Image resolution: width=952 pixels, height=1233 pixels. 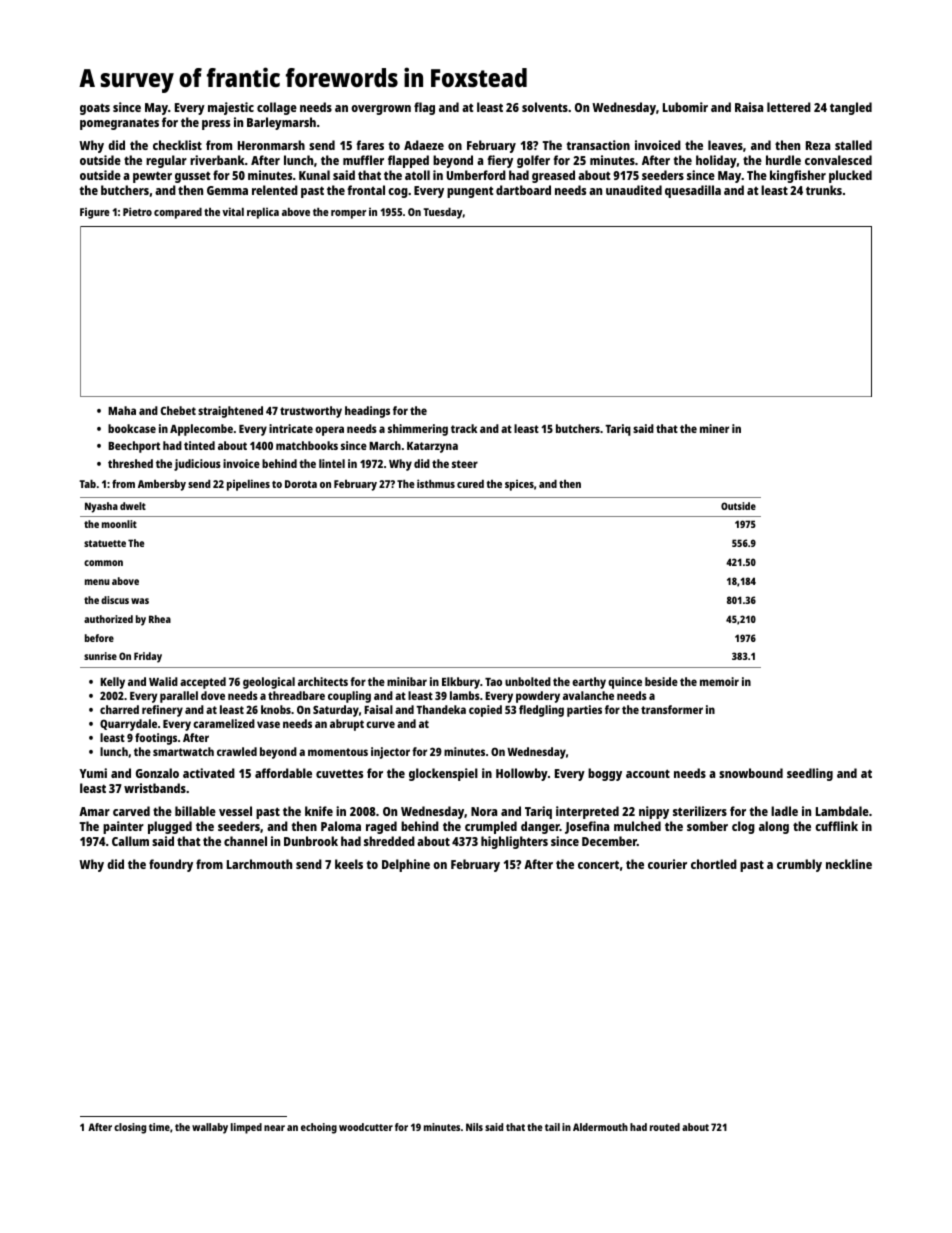 I want to click on overgrown, so click(x=381, y=110).
